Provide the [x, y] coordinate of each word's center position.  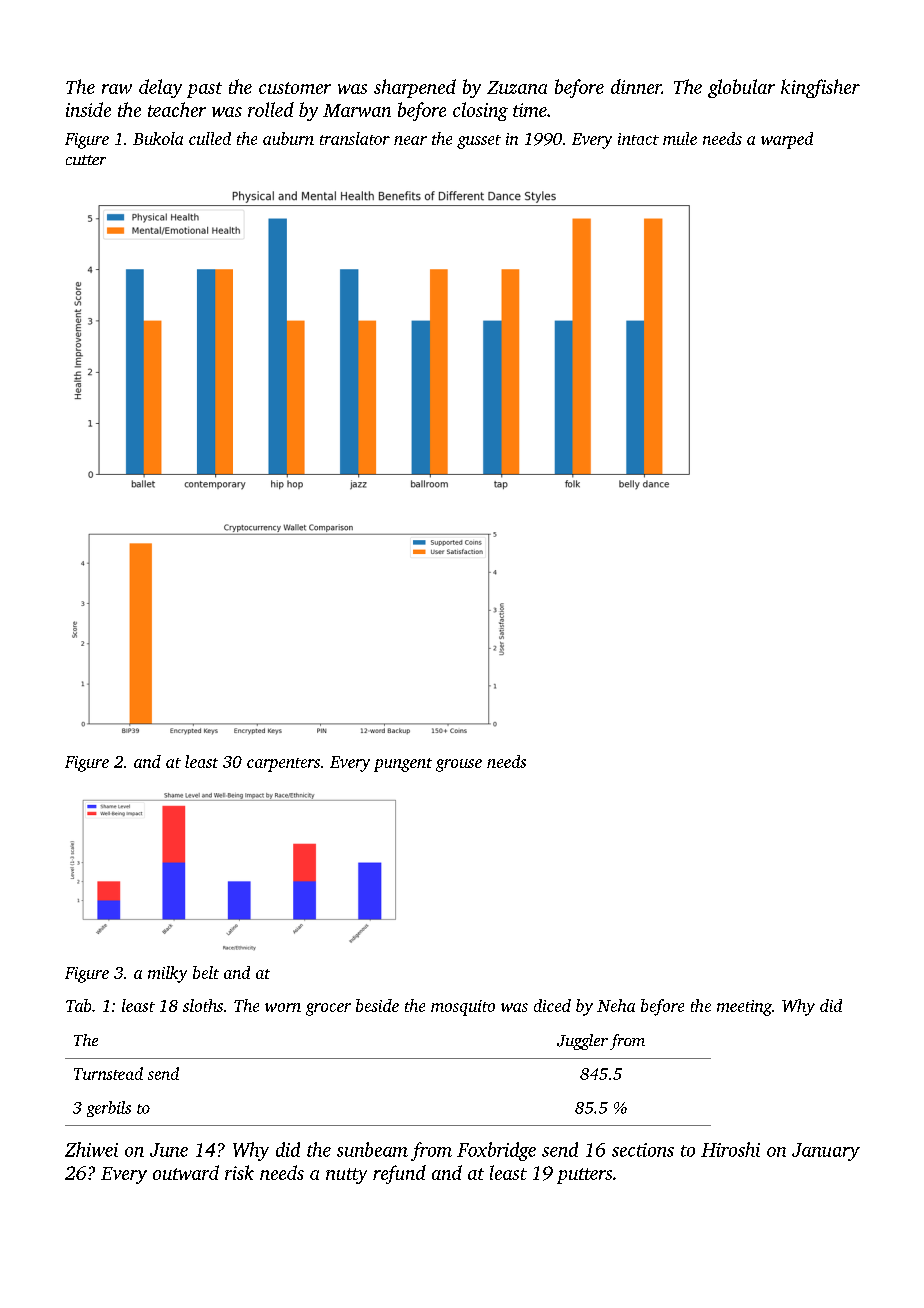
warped [787, 140]
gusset [479, 142]
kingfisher [820, 88]
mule [680, 138]
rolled [271, 109]
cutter [86, 160]
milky [167, 974]
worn [283, 1007]
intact [638, 139]
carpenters [283, 765]
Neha [616, 1005]
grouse [459, 765]
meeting [744, 1008]
